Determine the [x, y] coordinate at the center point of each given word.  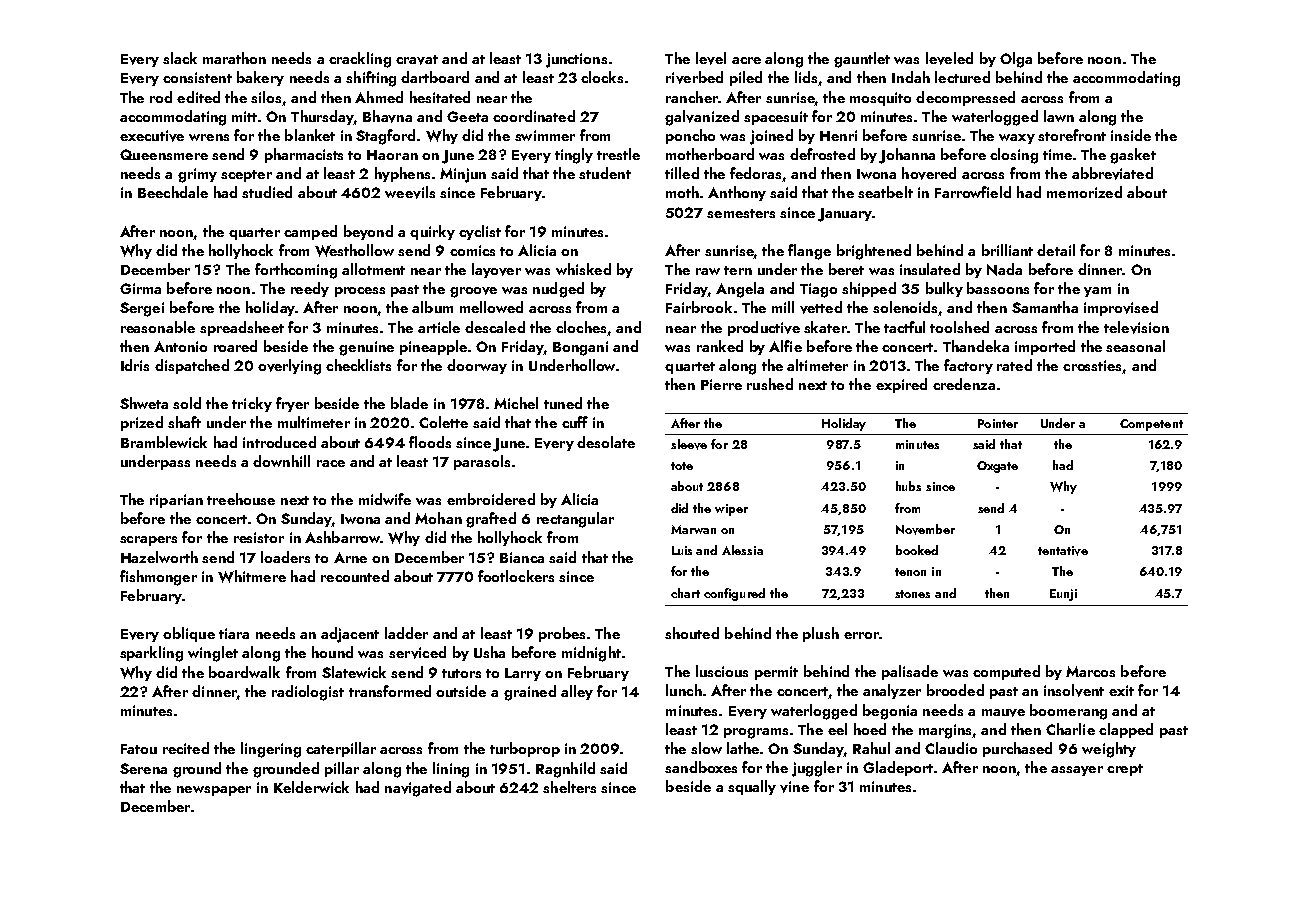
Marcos [1090, 671]
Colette [443, 422]
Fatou [139, 749]
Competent [1151, 425]
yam [1097, 292]
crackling [360, 60]
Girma [140, 288]
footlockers [516, 576]
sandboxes [701, 767]
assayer [1077, 771]
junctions [576, 60]
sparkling [151, 654]
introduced [279, 442]
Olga [1016, 60]
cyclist [480, 232]
